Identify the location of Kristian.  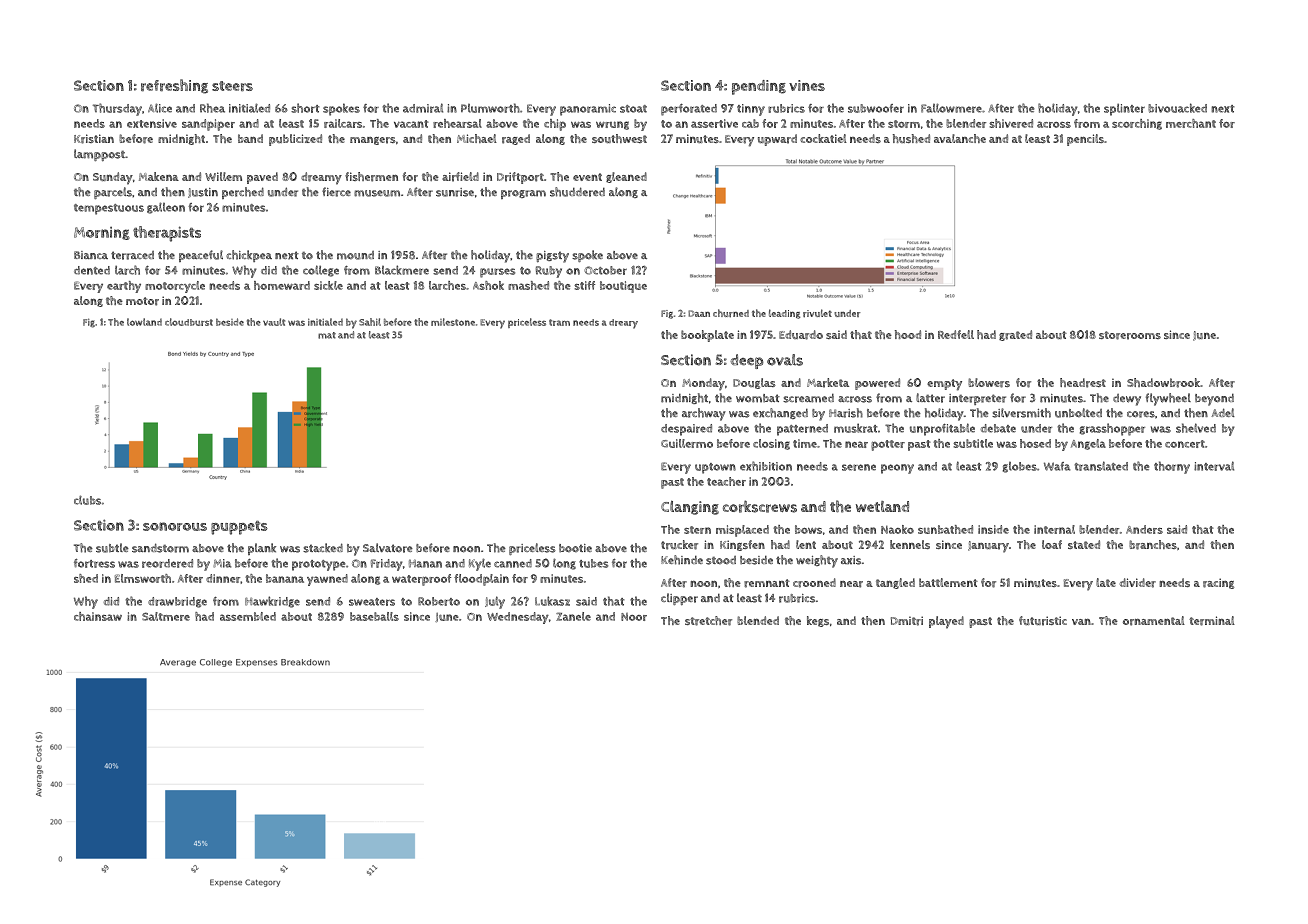
(94, 139).
